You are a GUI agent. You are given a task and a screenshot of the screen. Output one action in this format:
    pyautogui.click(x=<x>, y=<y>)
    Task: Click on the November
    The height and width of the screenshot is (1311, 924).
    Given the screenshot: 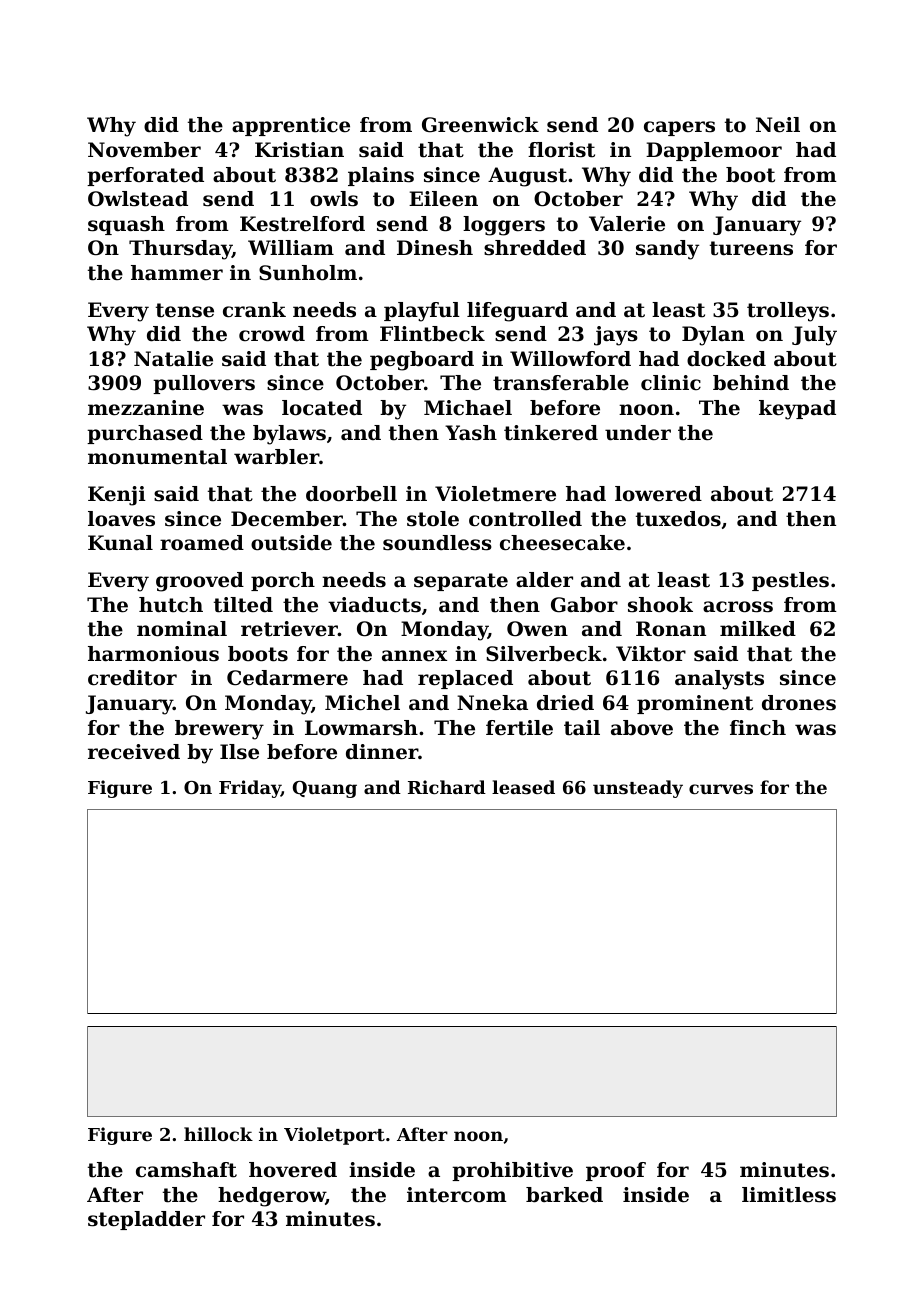 What is the action you would take?
    pyautogui.click(x=144, y=150)
